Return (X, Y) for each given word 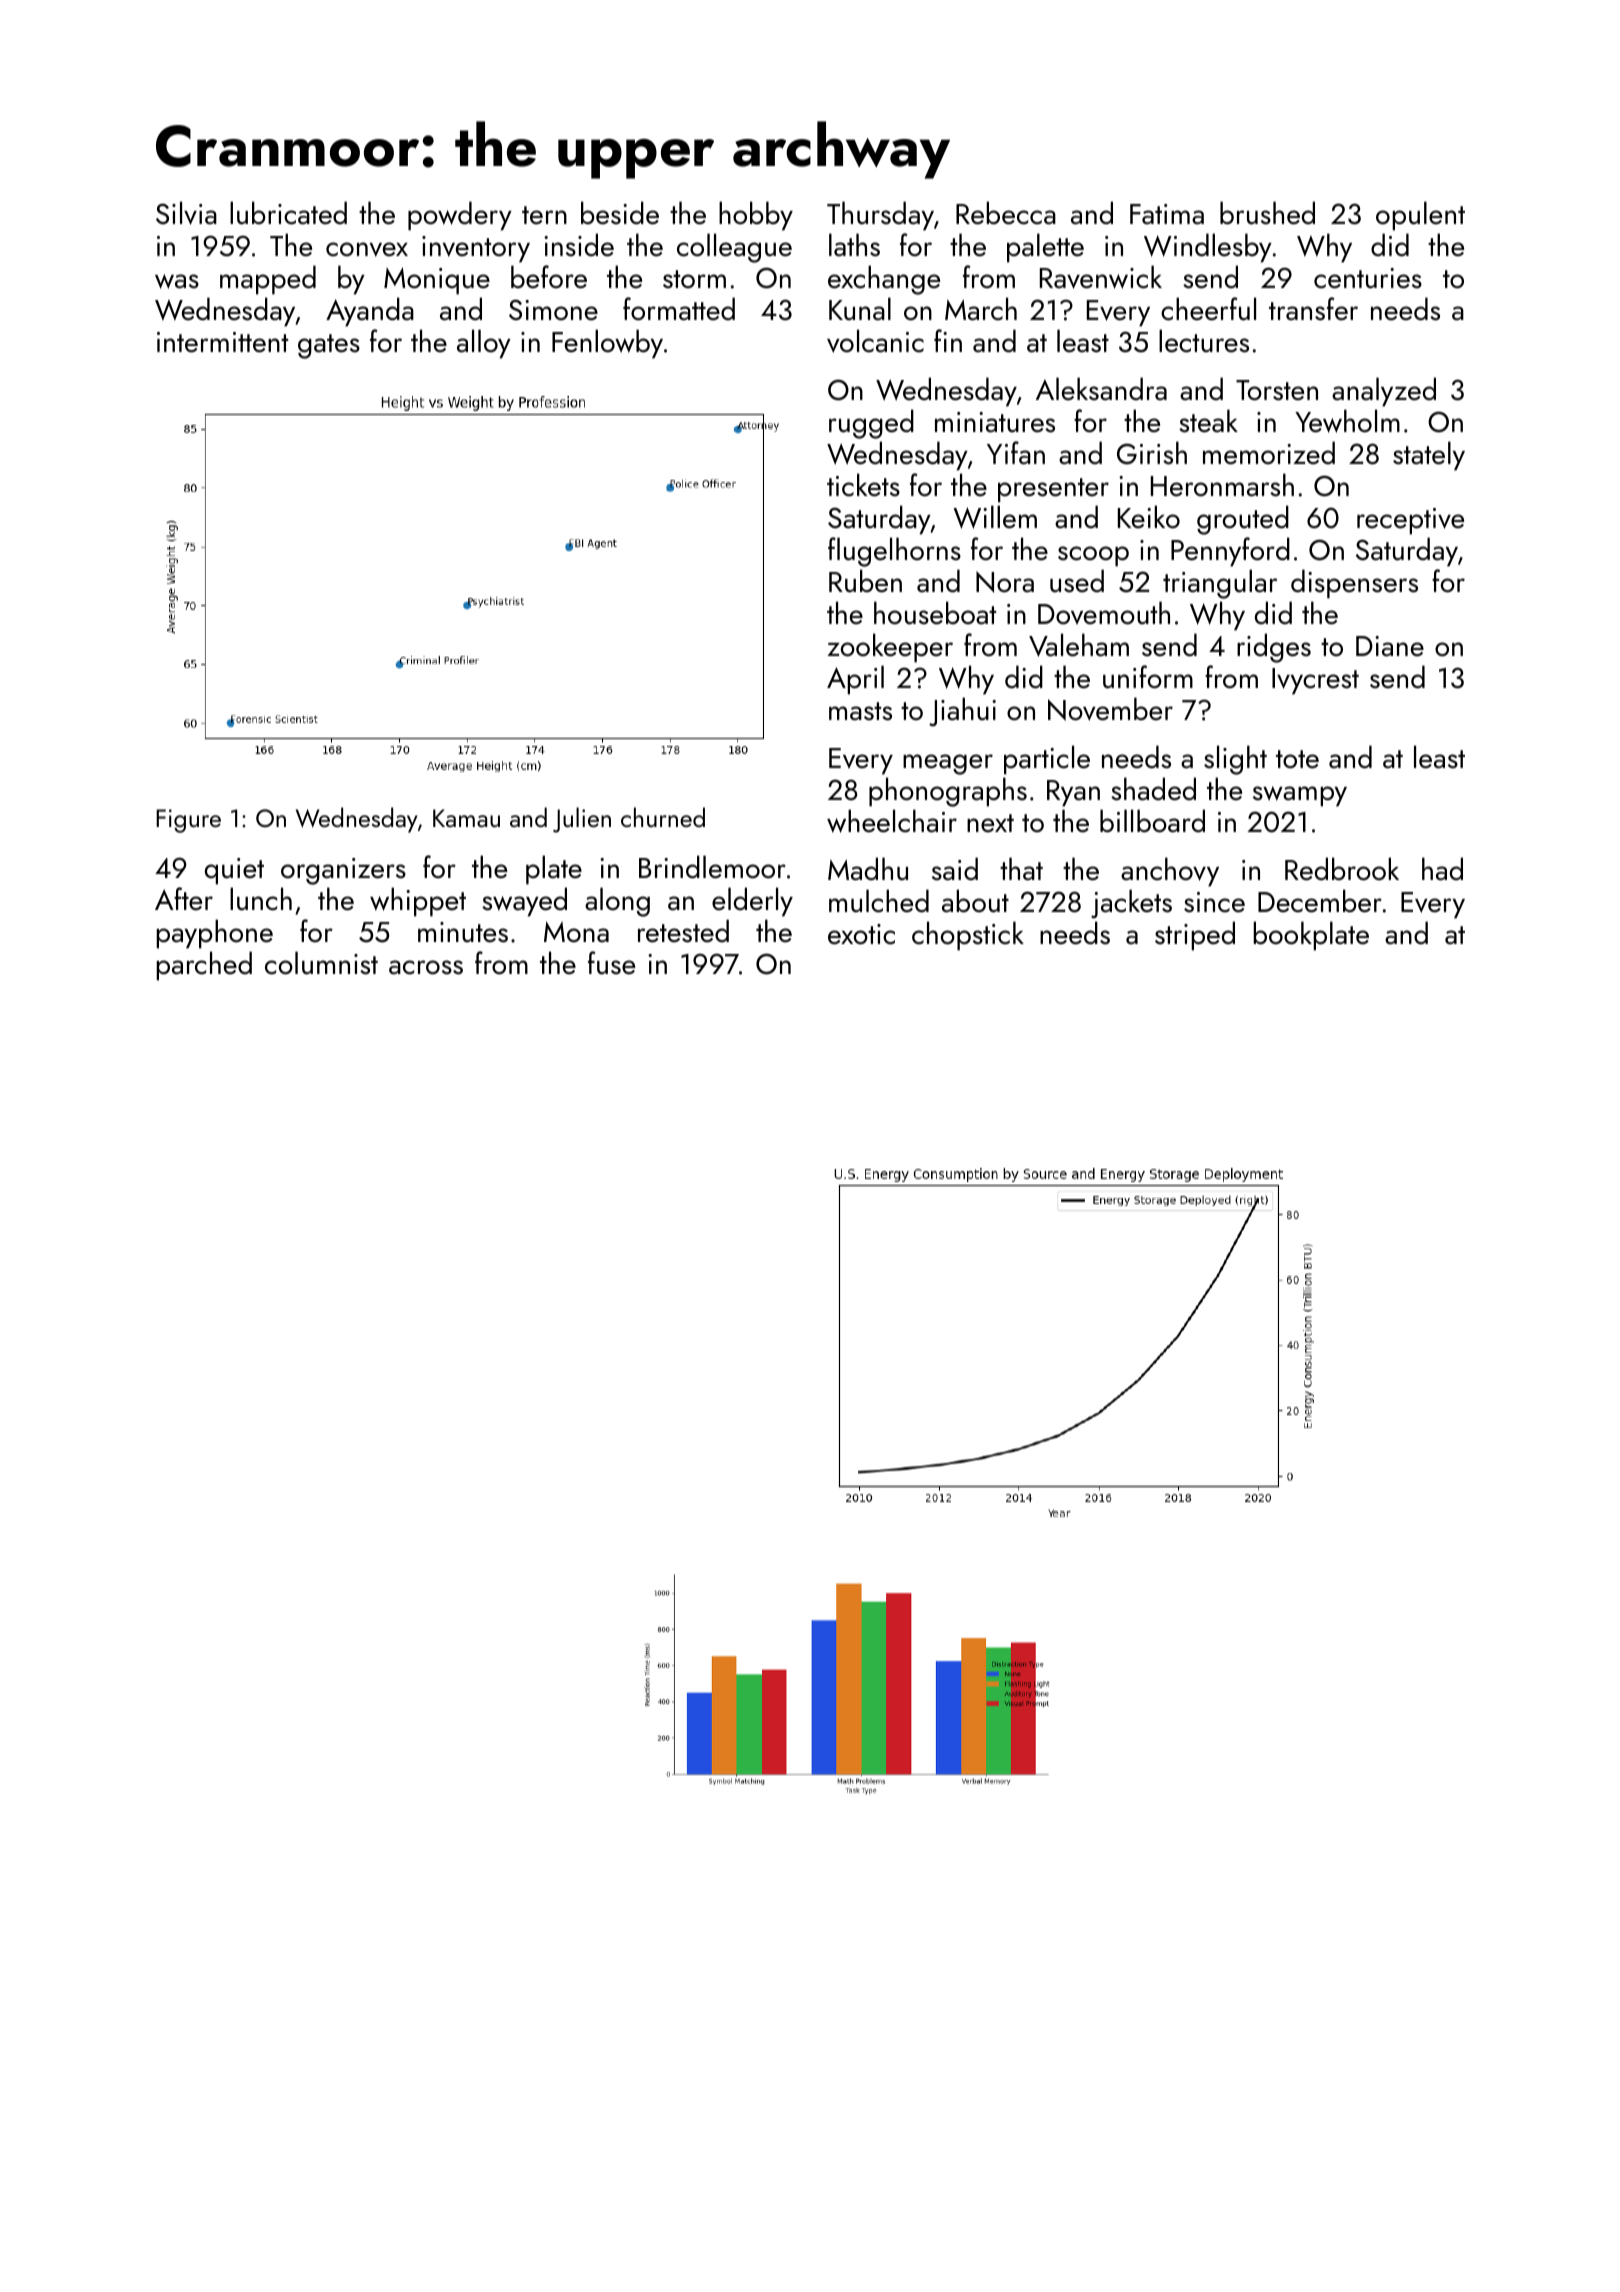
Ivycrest (1315, 681)
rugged (871, 424)
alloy (484, 344)
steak (1208, 421)
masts (860, 711)
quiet (234, 871)
